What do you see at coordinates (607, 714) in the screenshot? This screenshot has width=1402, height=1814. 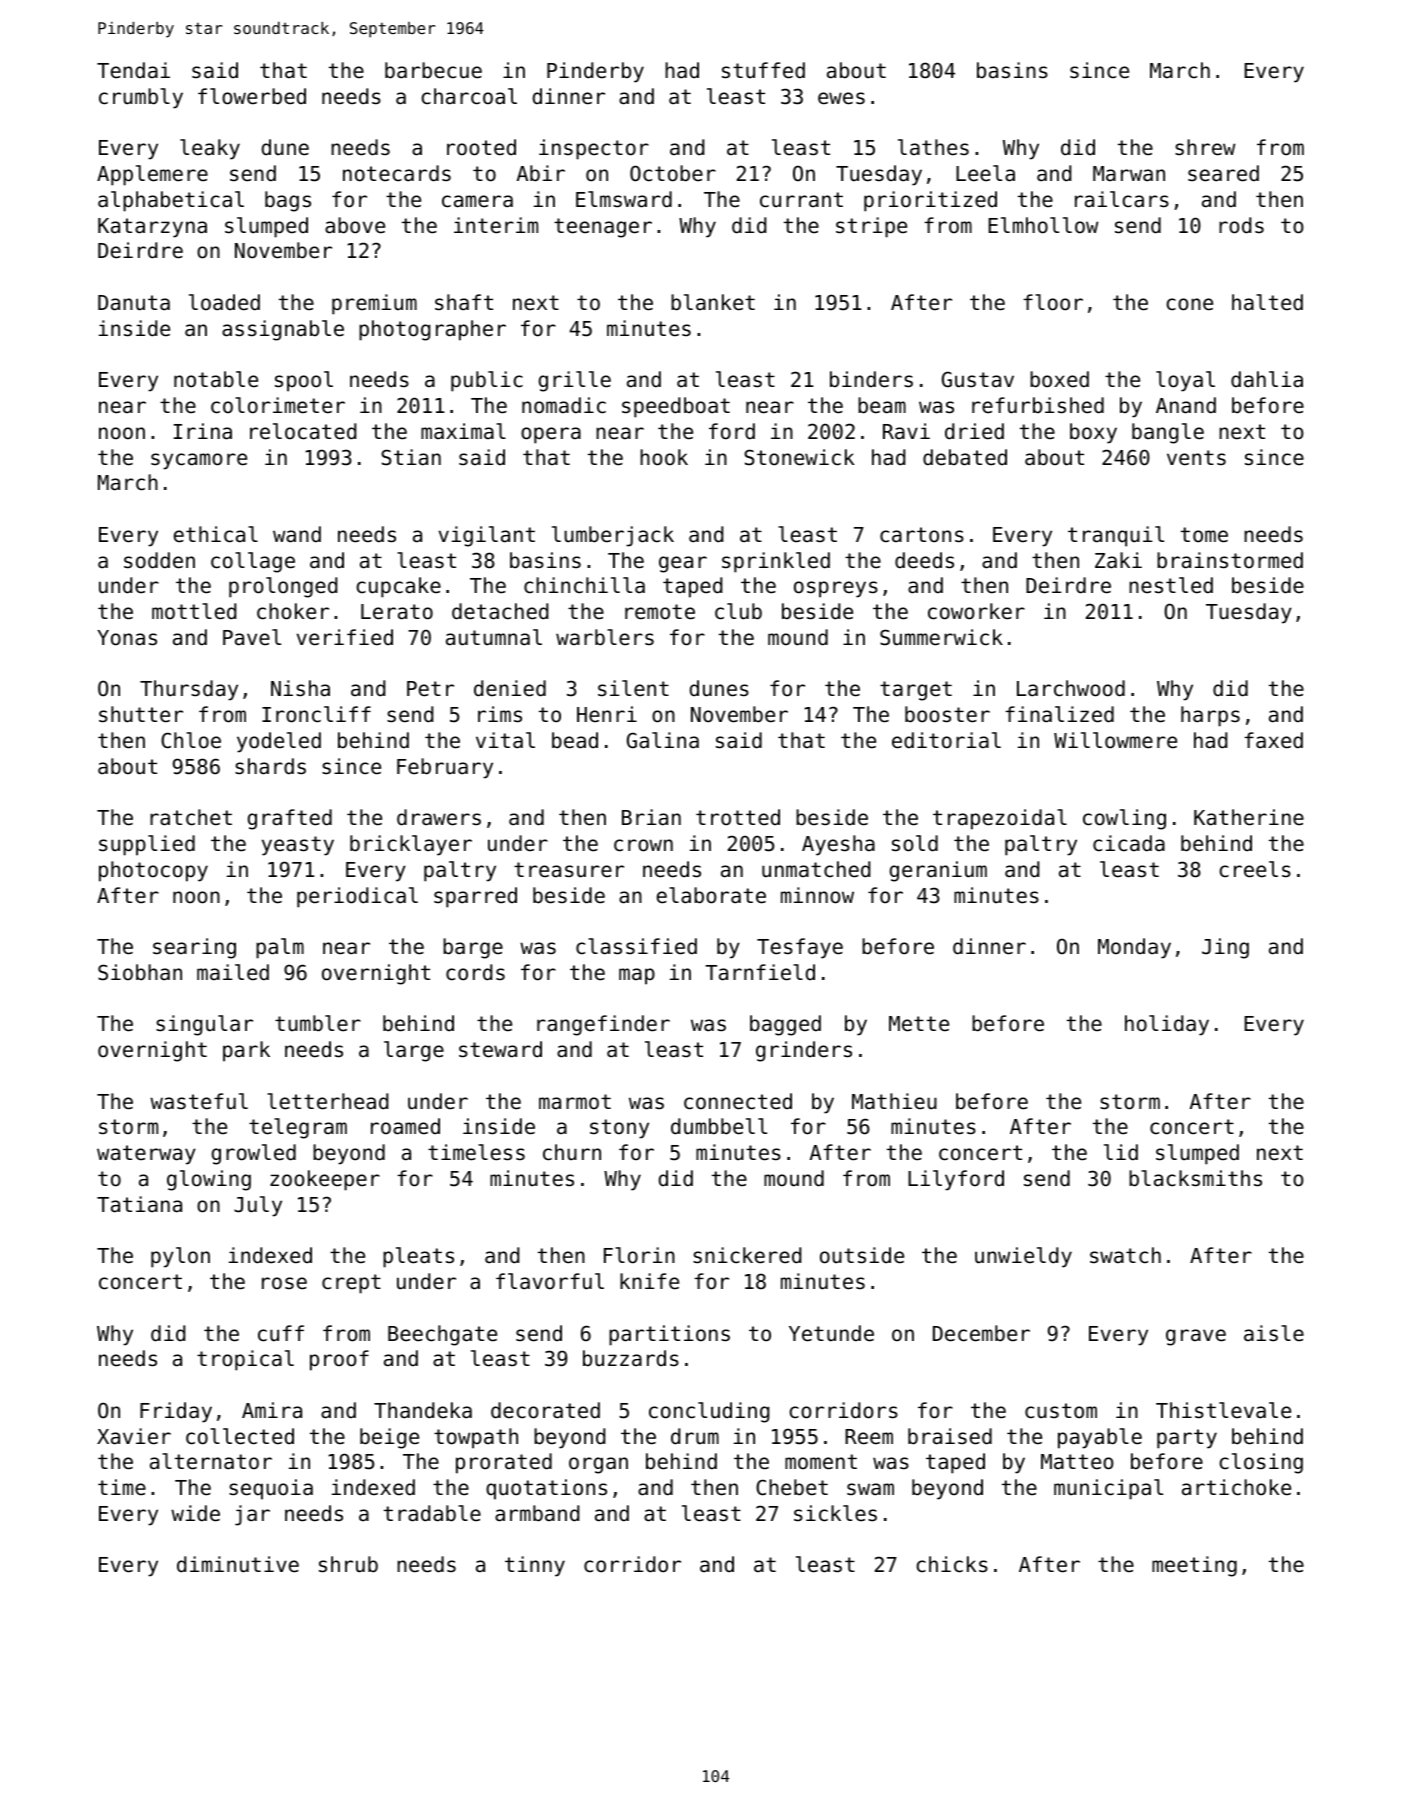 I see `Henri` at bounding box center [607, 714].
